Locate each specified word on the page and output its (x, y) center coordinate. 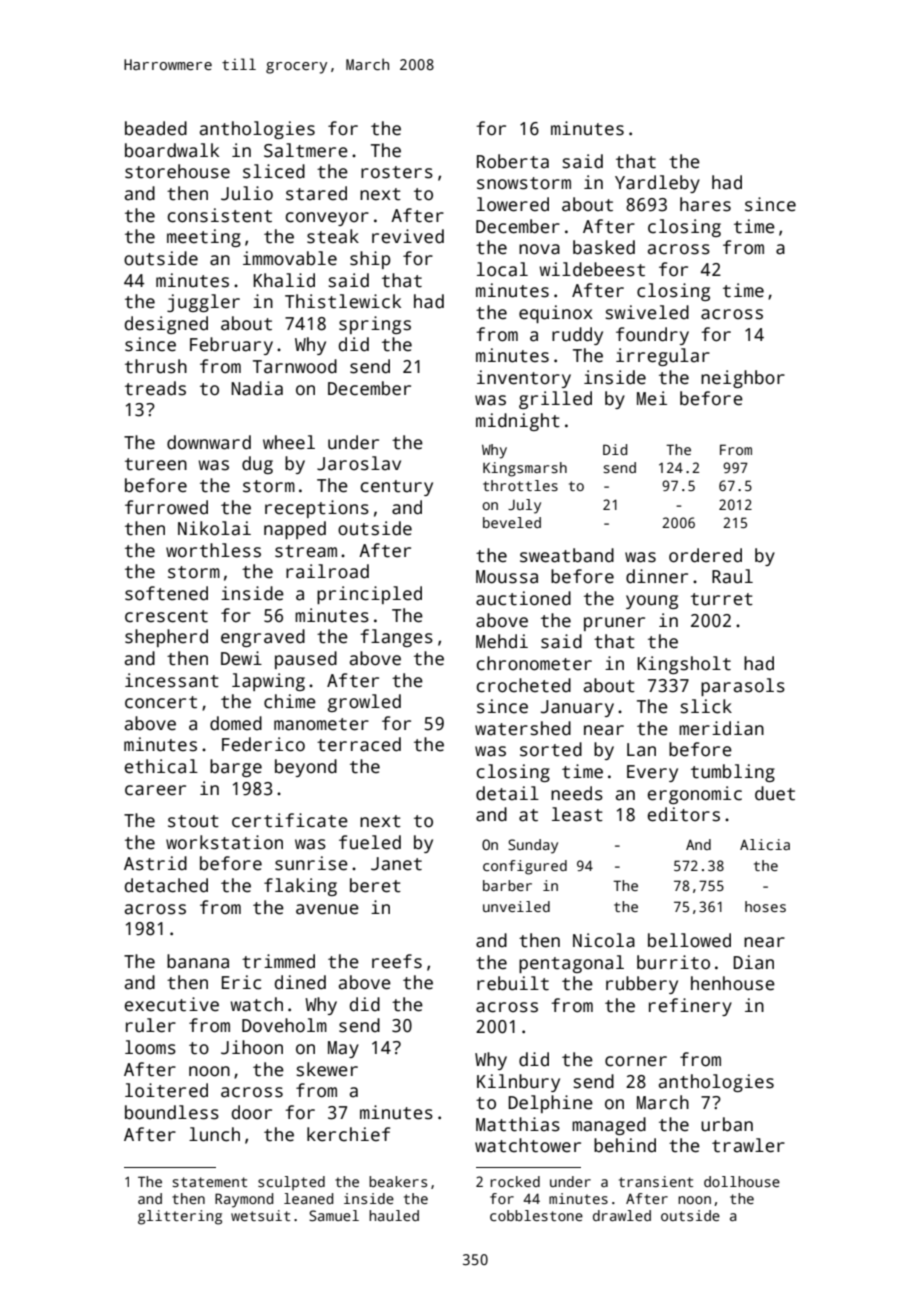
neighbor (743, 379)
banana (198, 961)
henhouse (733, 983)
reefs (397, 961)
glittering (180, 1217)
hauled (394, 1215)
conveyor (327, 219)
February (231, 346)
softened (166, 593)
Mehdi (502, 641)
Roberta (513, 161)
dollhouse (742, 1181)
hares (705, 204)
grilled (555, 400)
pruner (614, 624)
